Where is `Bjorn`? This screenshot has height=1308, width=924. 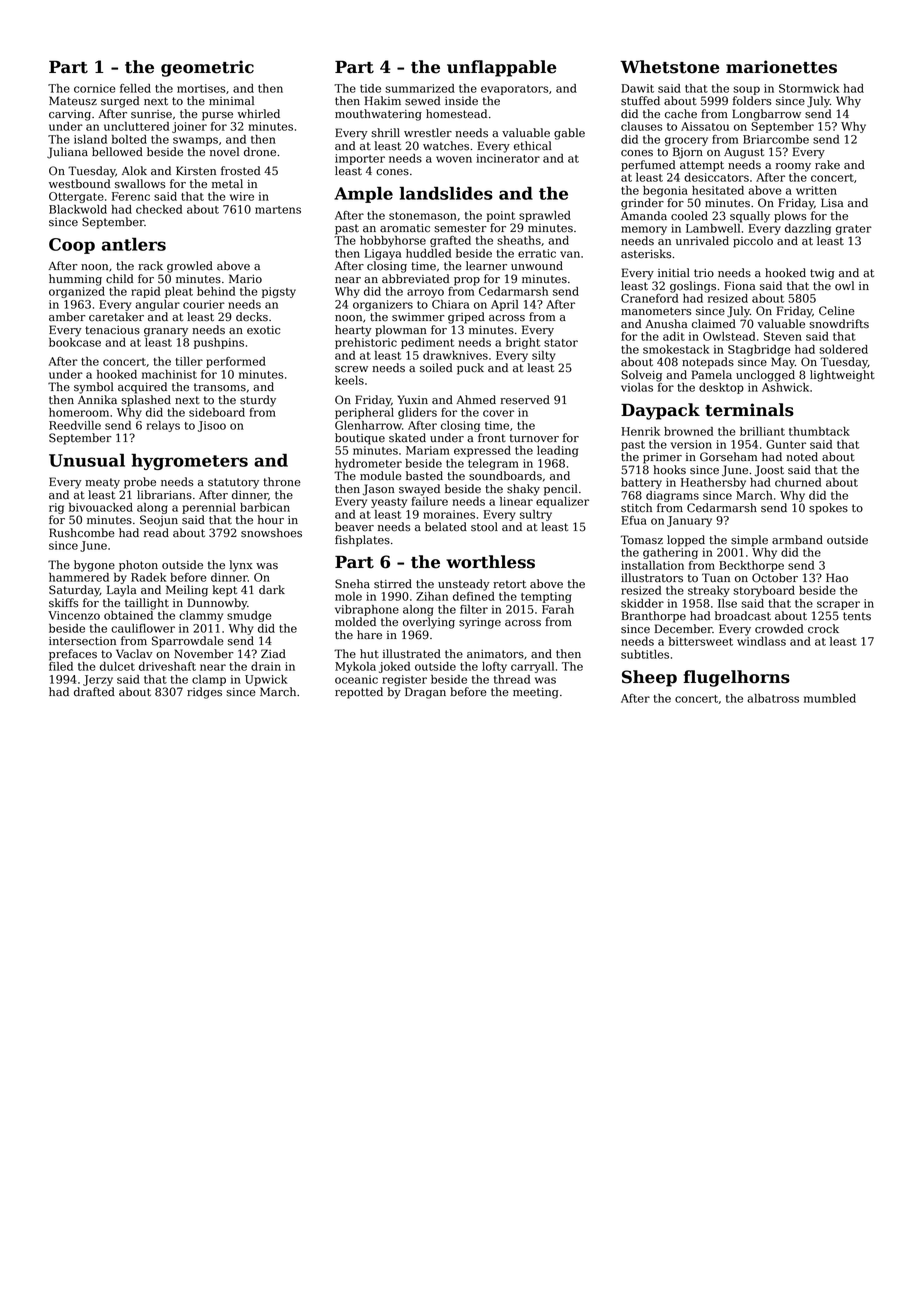 Bjorn is located at coordinates (688, 153).
